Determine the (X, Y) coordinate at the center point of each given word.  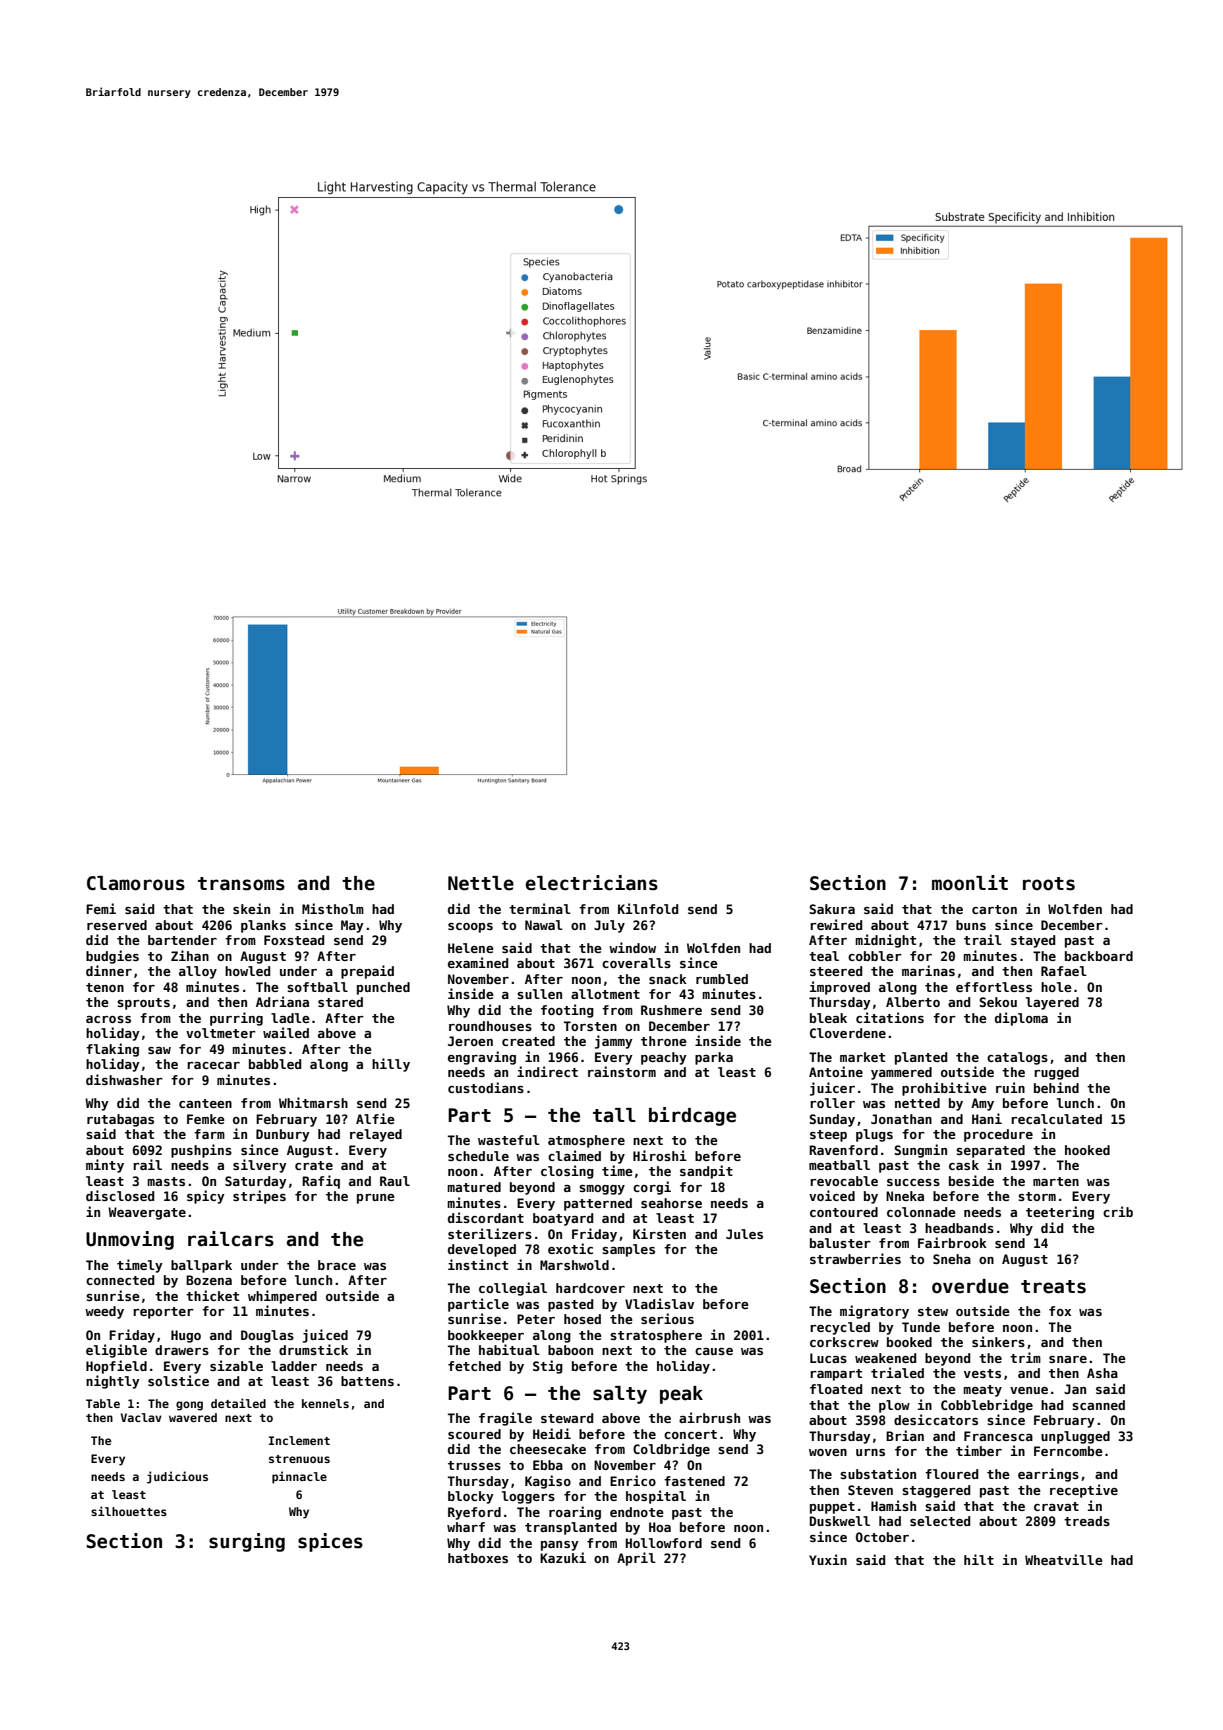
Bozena (209, 1280)
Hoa (660, 1527)
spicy (206, 1197)
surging (247, 1542)
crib (1118, 1211)
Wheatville (1064, 1559)
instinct (478, 1264)
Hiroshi (660, 1155)
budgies (112, 957)
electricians (592, 883)
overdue (970, 1286)
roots (1049, 884)
